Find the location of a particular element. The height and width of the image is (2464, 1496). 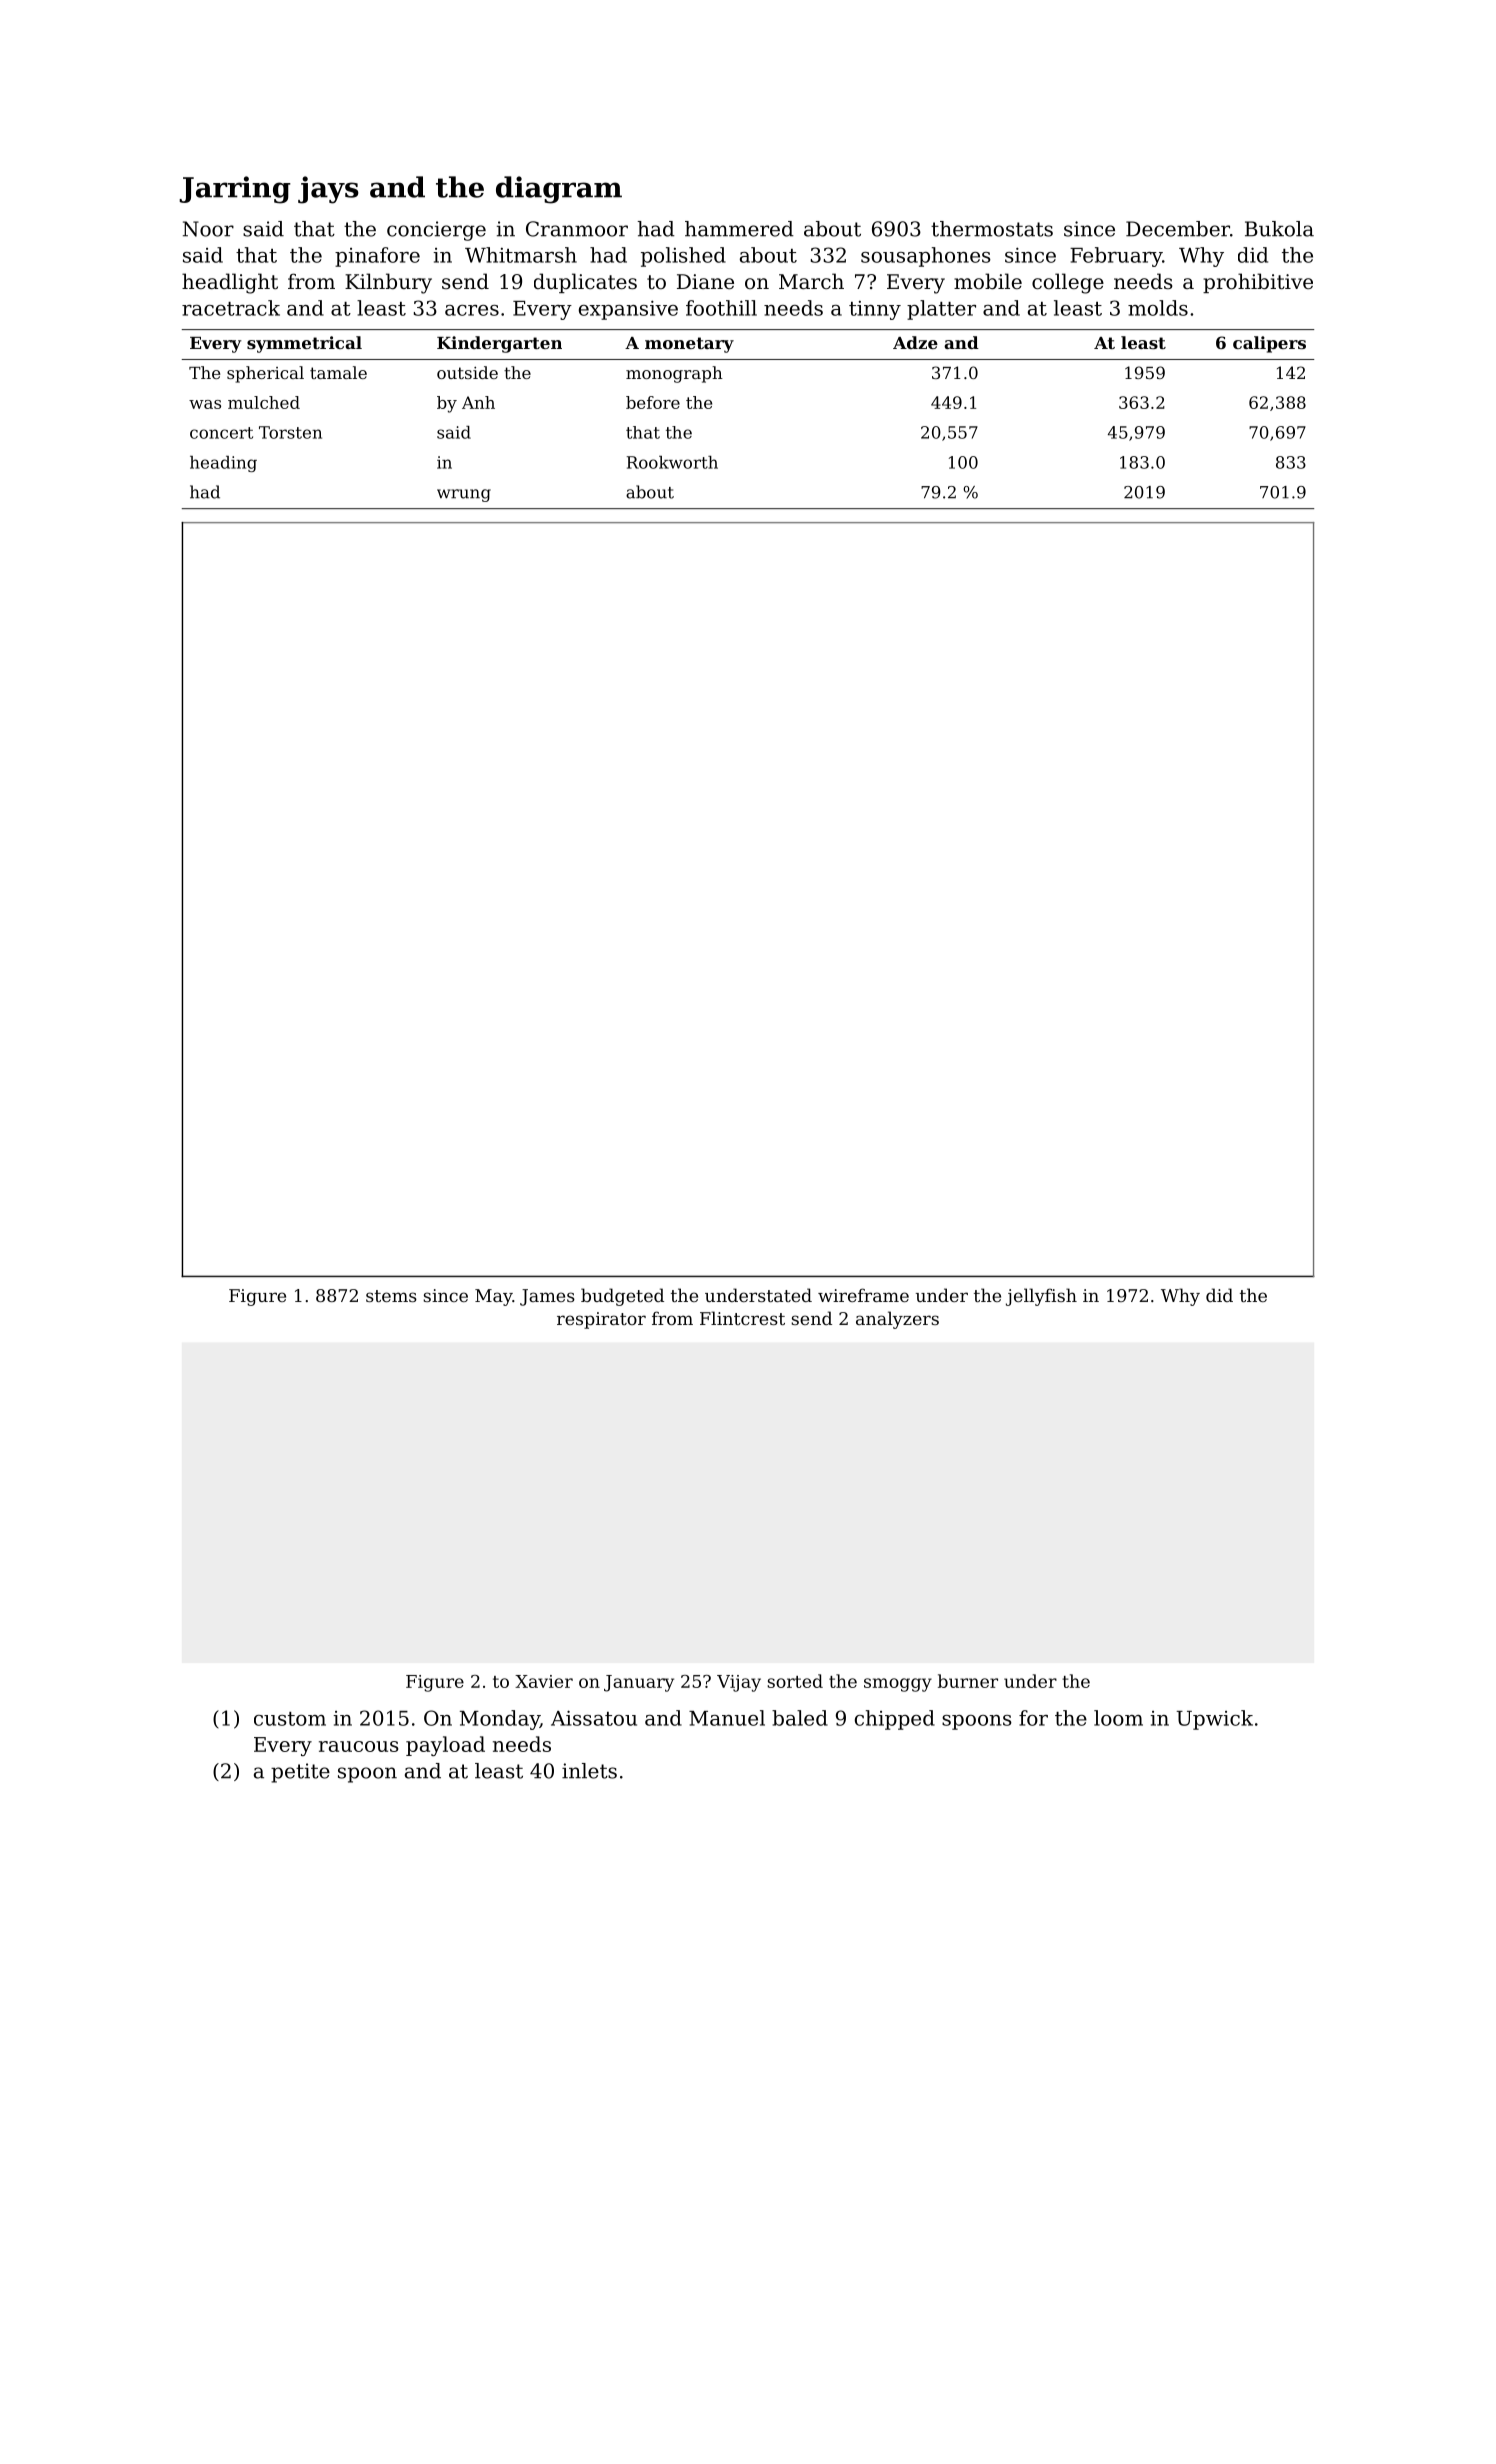

diagram is located at coordinates (559, 190).
